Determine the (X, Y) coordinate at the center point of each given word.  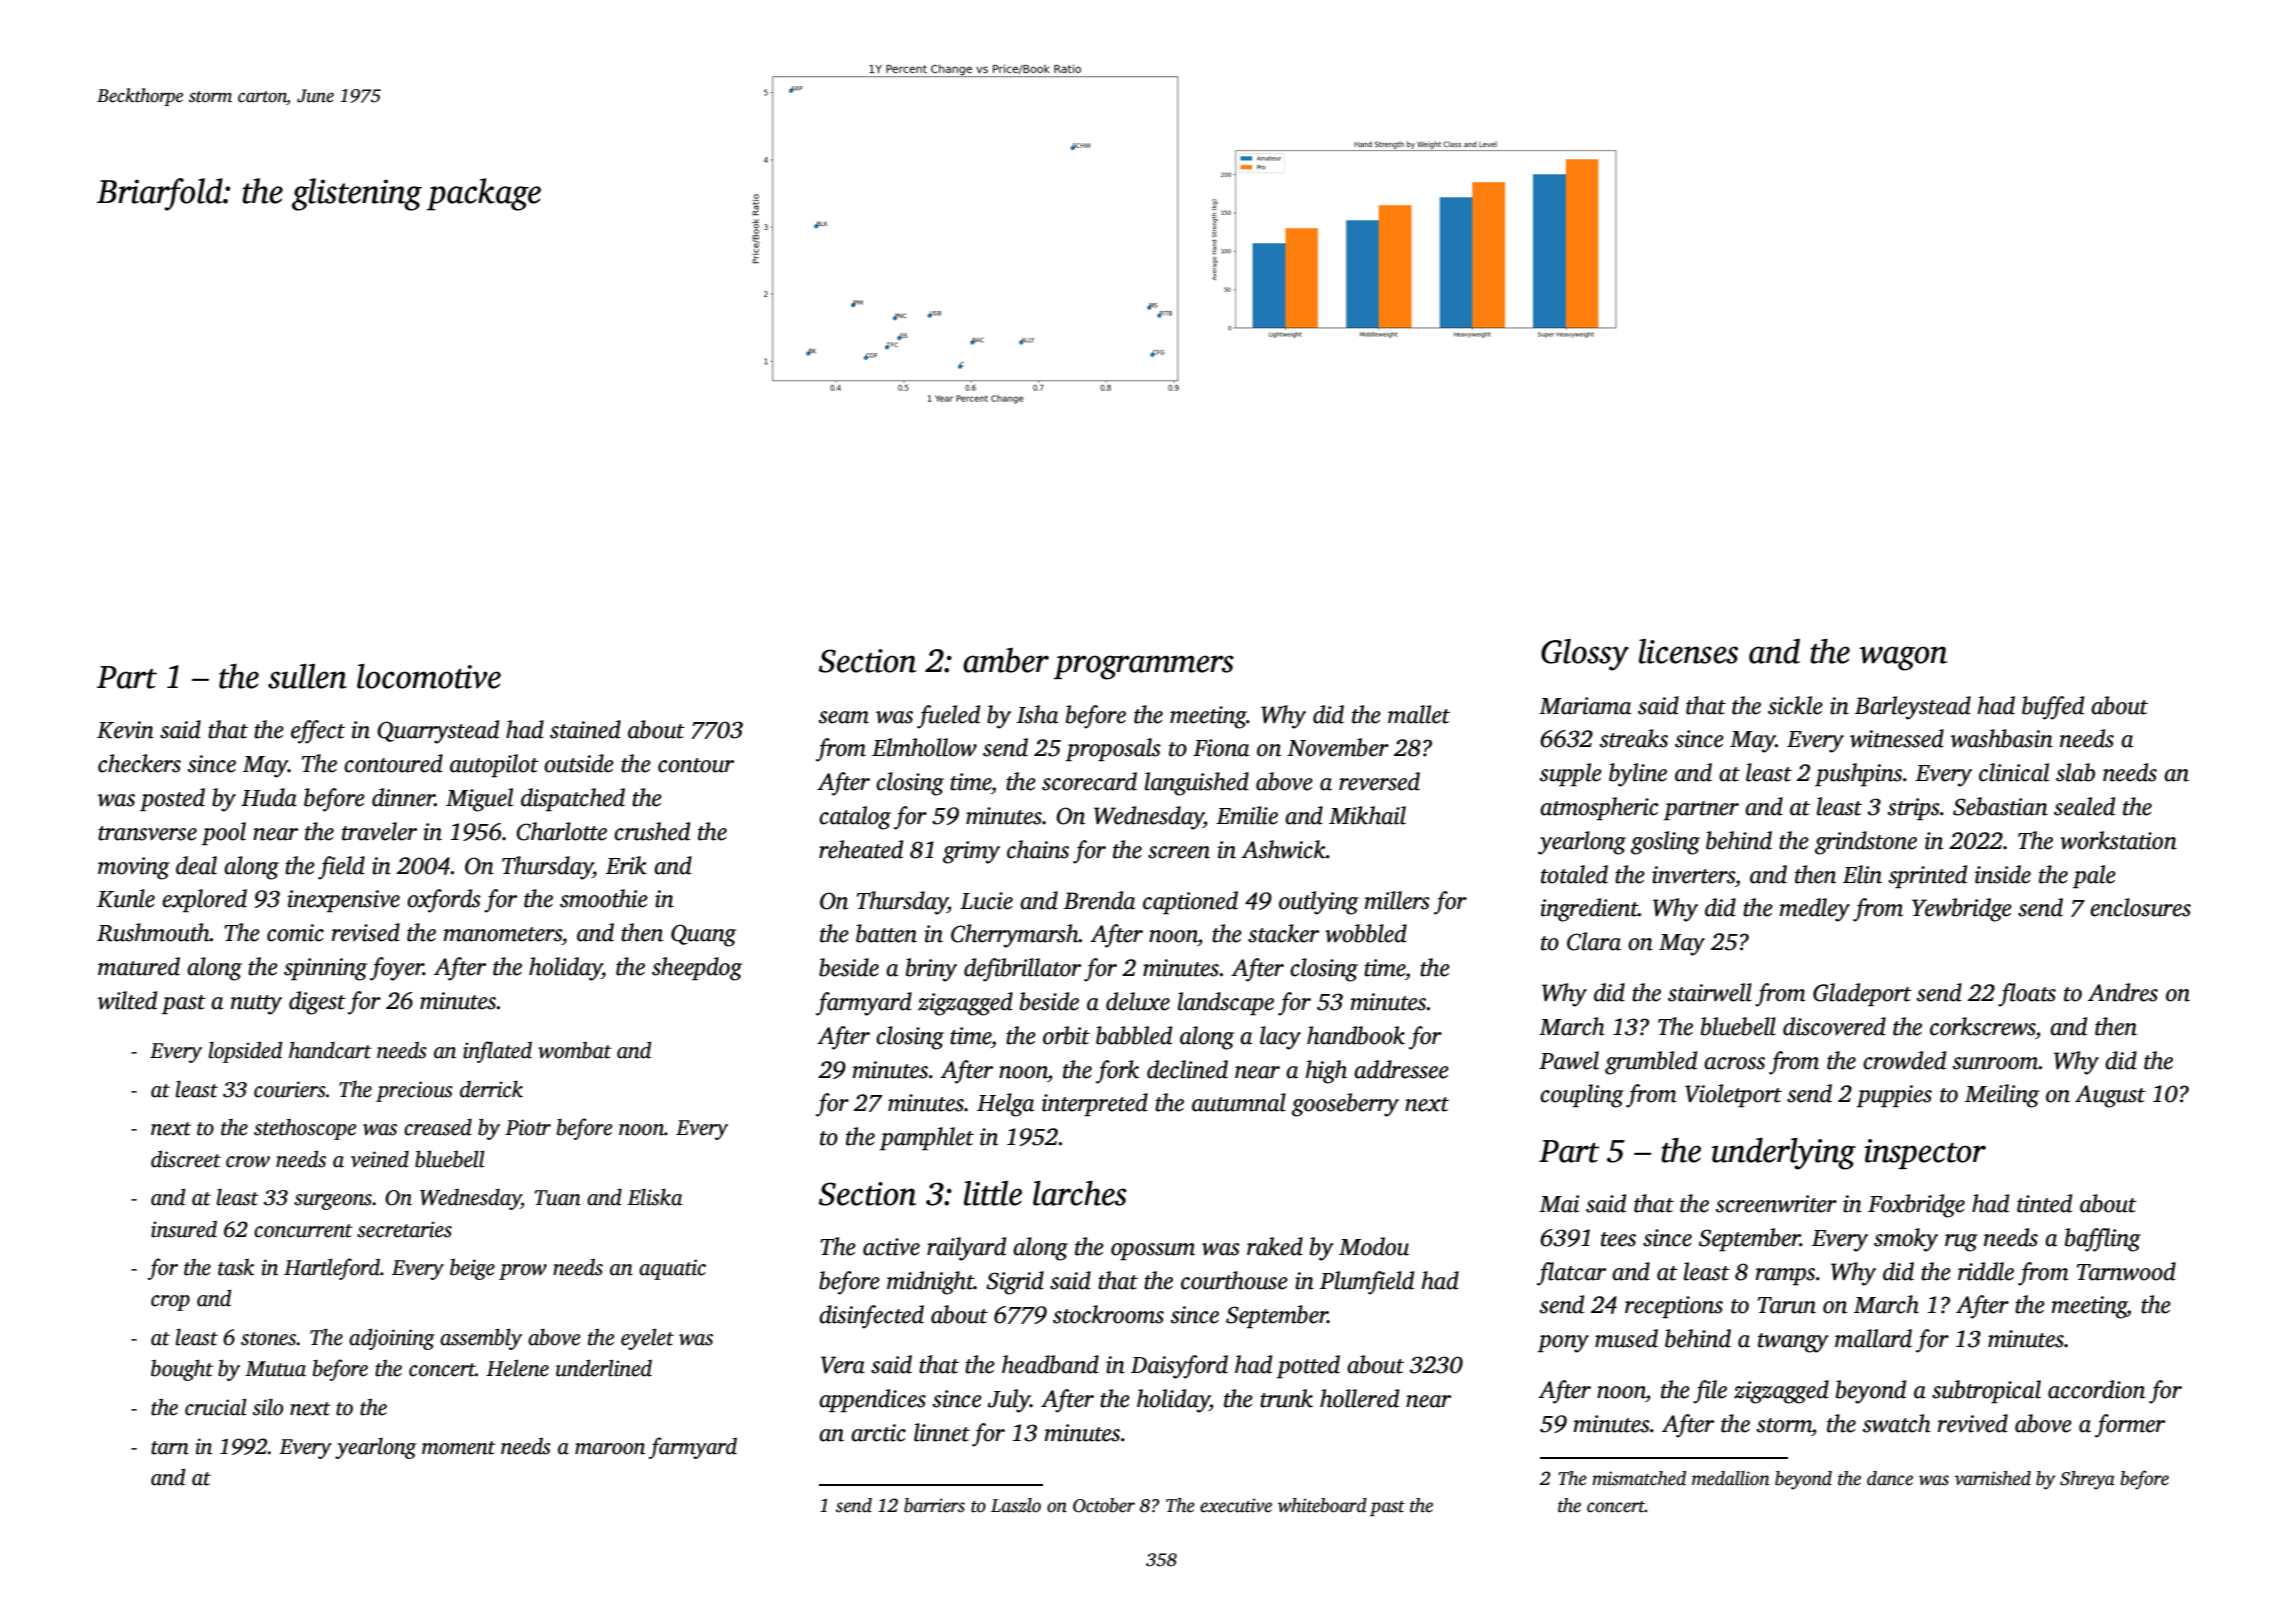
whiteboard (1322, 1505)
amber (1006, 660)
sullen (307, 676)
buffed (2053, 708)
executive (1236, 1505)
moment (459, 1448)
